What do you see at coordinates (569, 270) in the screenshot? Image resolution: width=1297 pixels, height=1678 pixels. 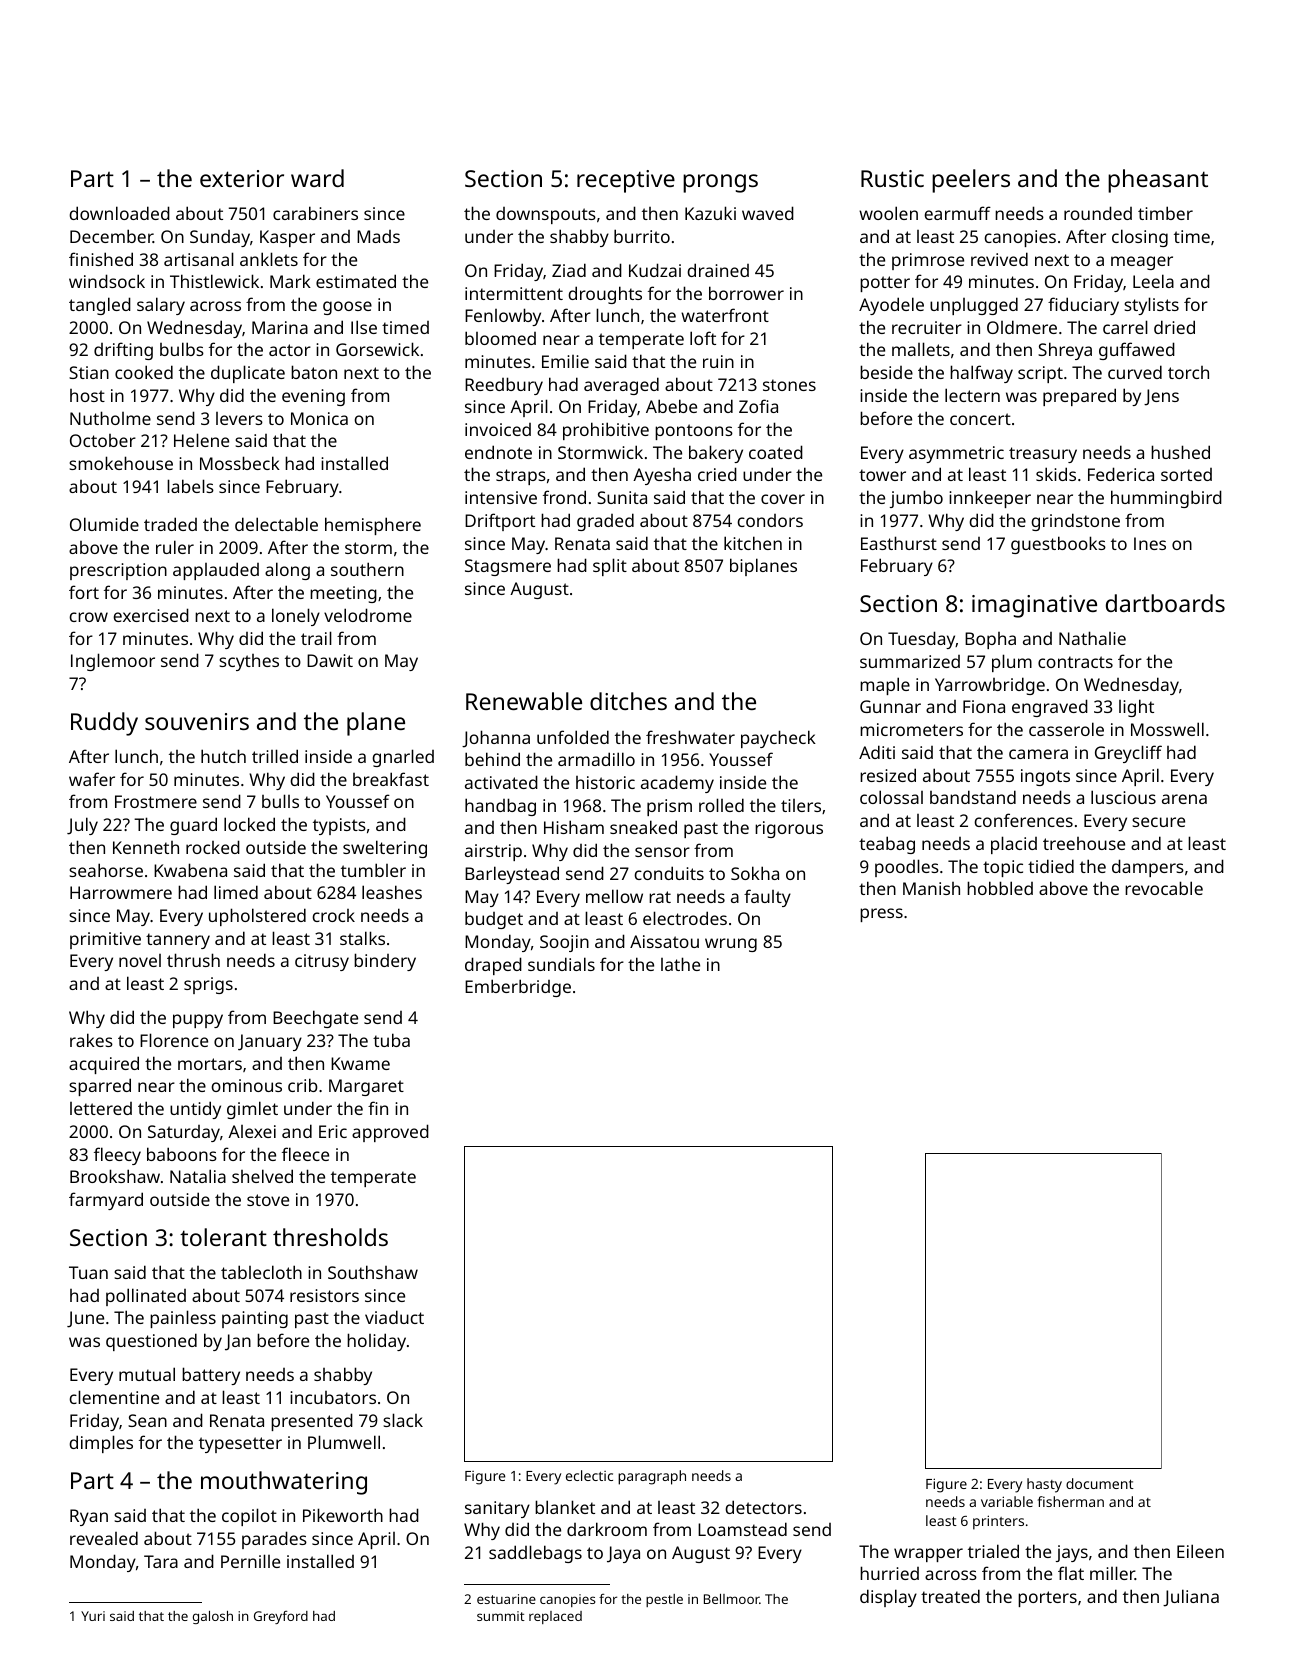 I see `Ziad` at bounding box center [569, 270].
